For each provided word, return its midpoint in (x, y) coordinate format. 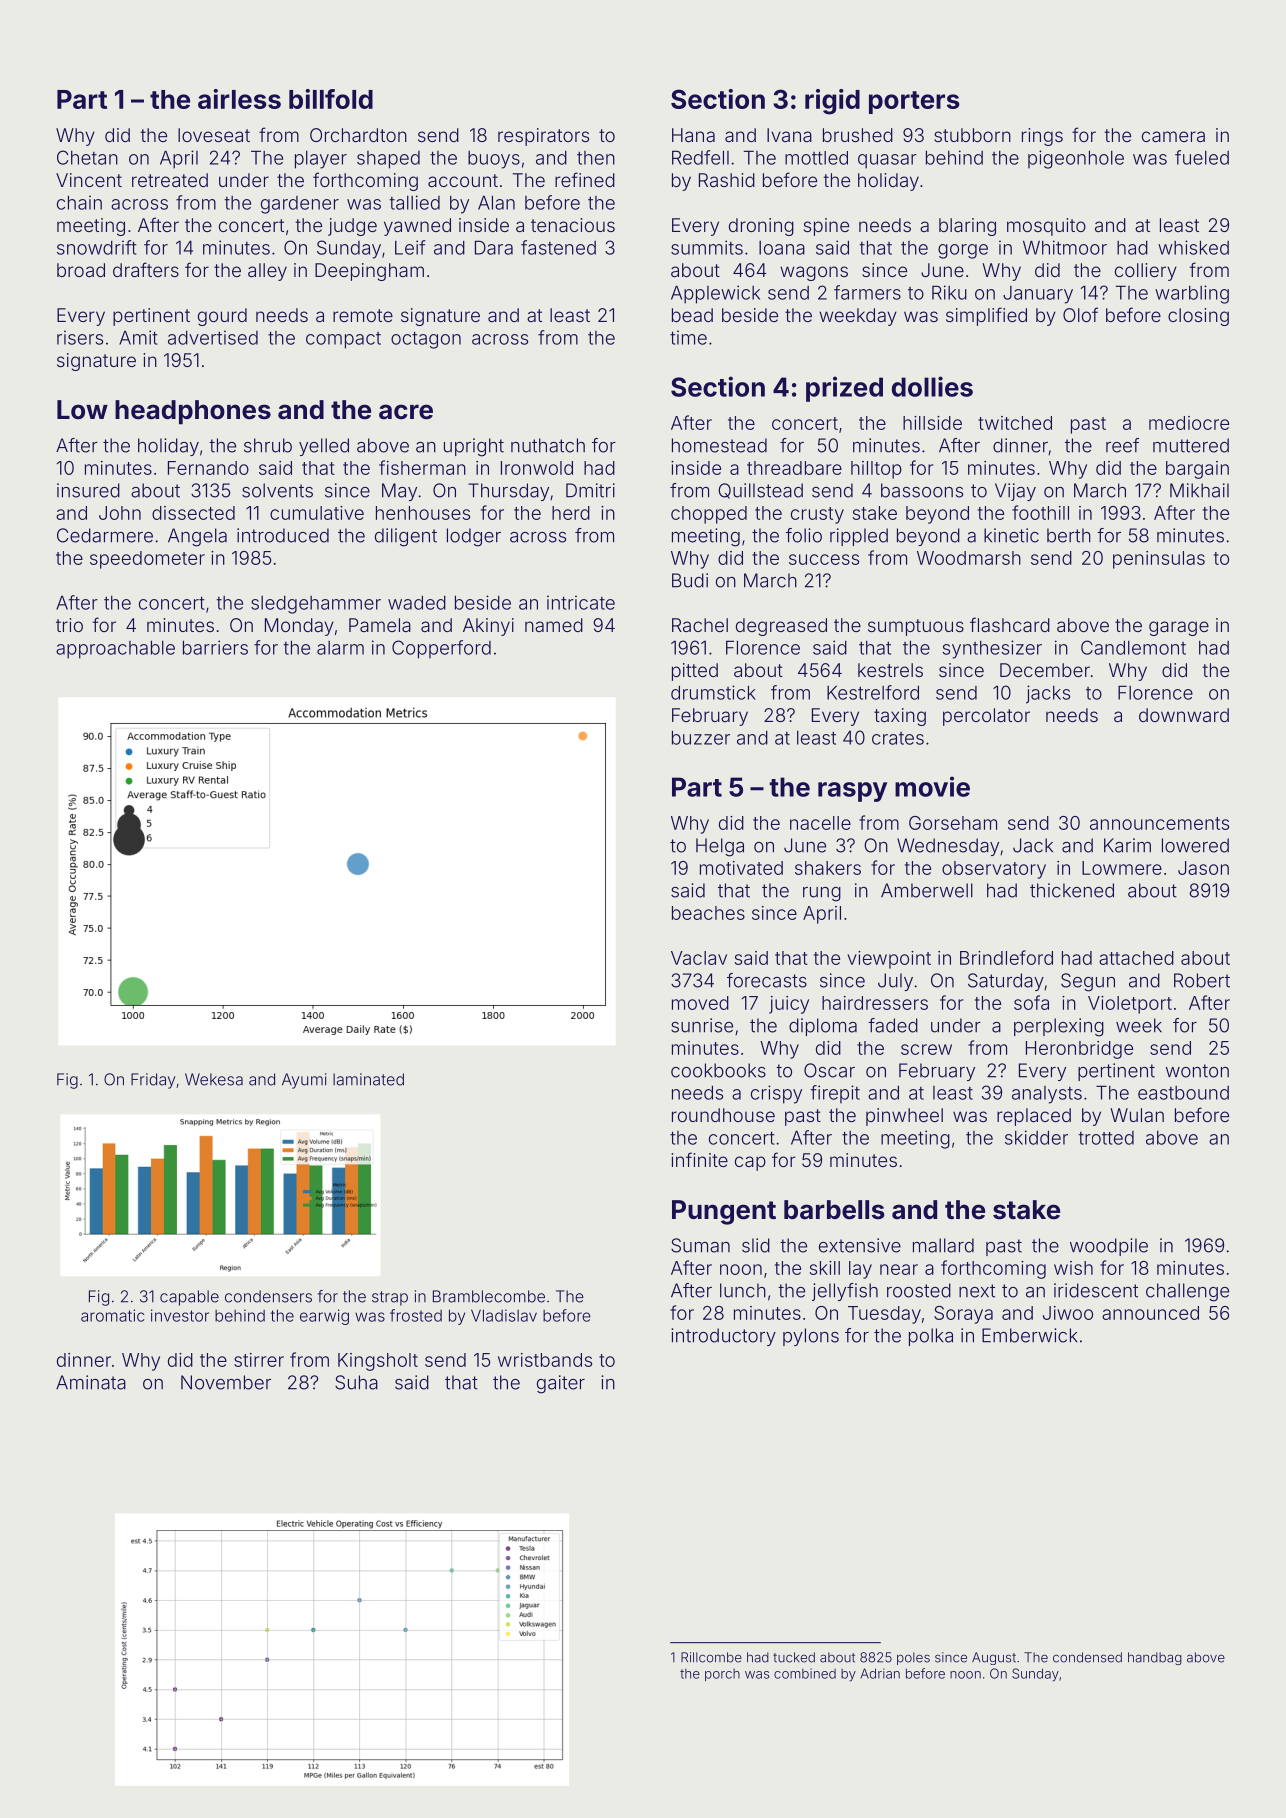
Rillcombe (711, 1657)
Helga (720, 847)
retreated (170, 180)
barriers (215, 647)
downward (1184, 715)
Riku (949, 292)
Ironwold (537, 468)
